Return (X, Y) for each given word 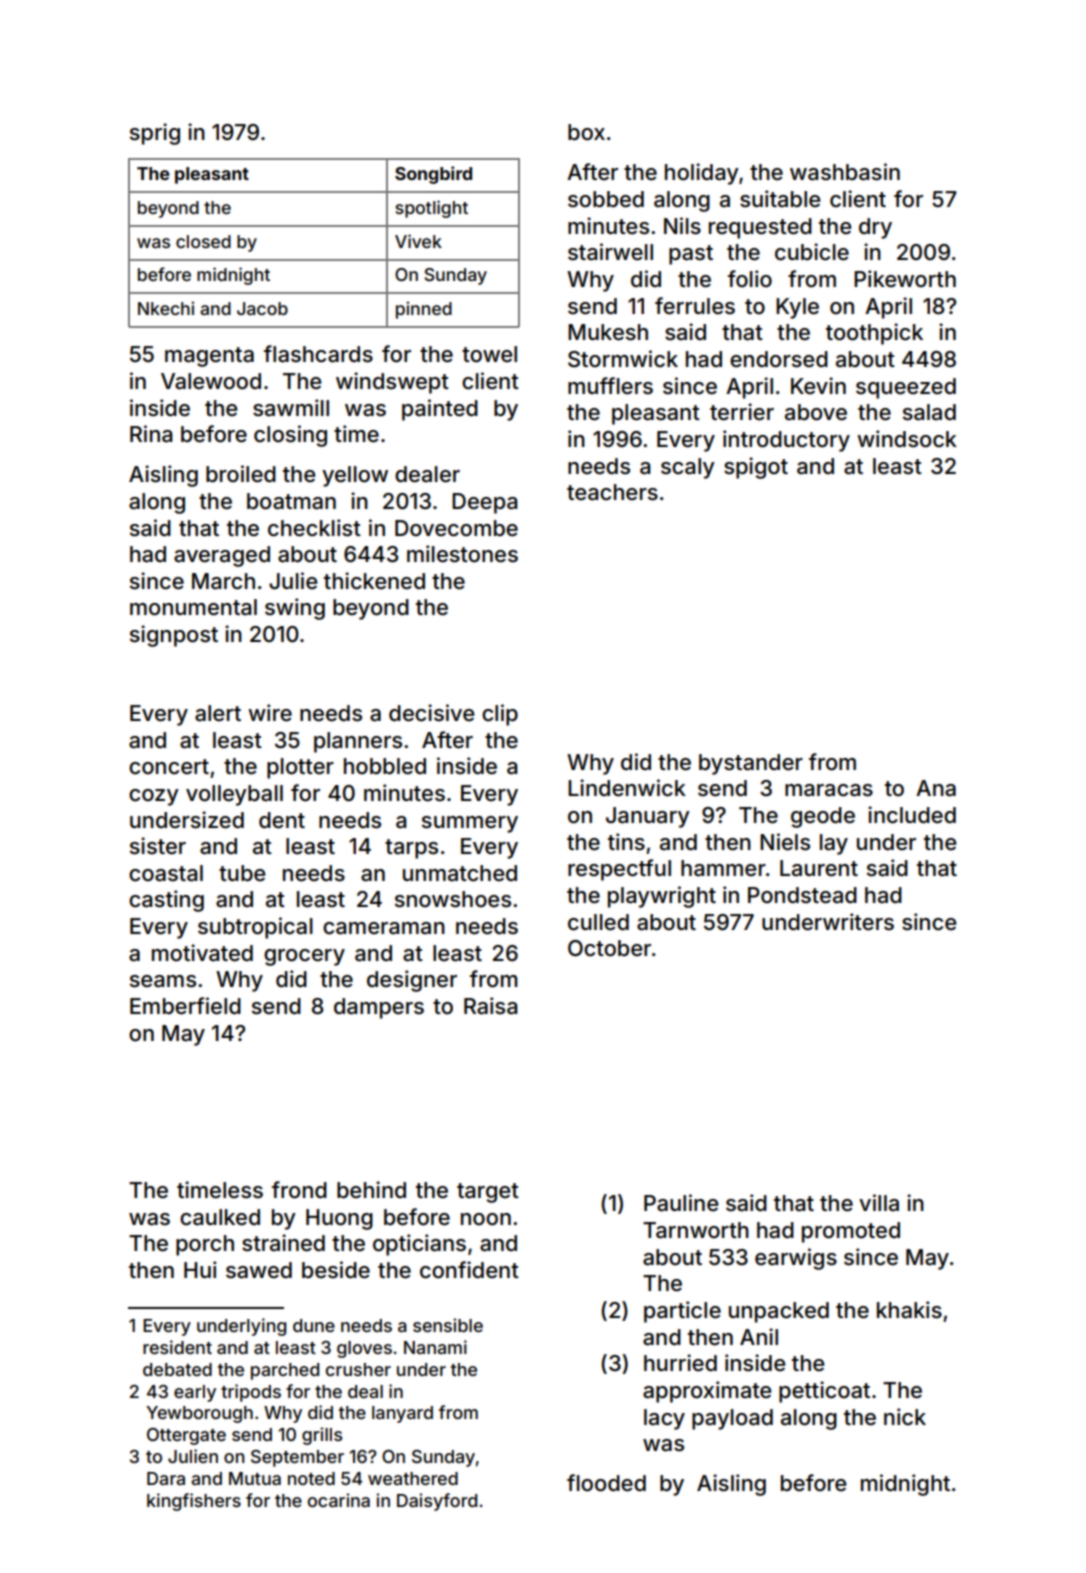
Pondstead (802, 895)
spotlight (431, 209)
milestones (462, 554)
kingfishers (194, 1502)
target (488, 1193)
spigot (756, 468)
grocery (304, 957)
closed (203, 241)
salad (929, 412)
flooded (606, 1483)
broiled (241, 474)
